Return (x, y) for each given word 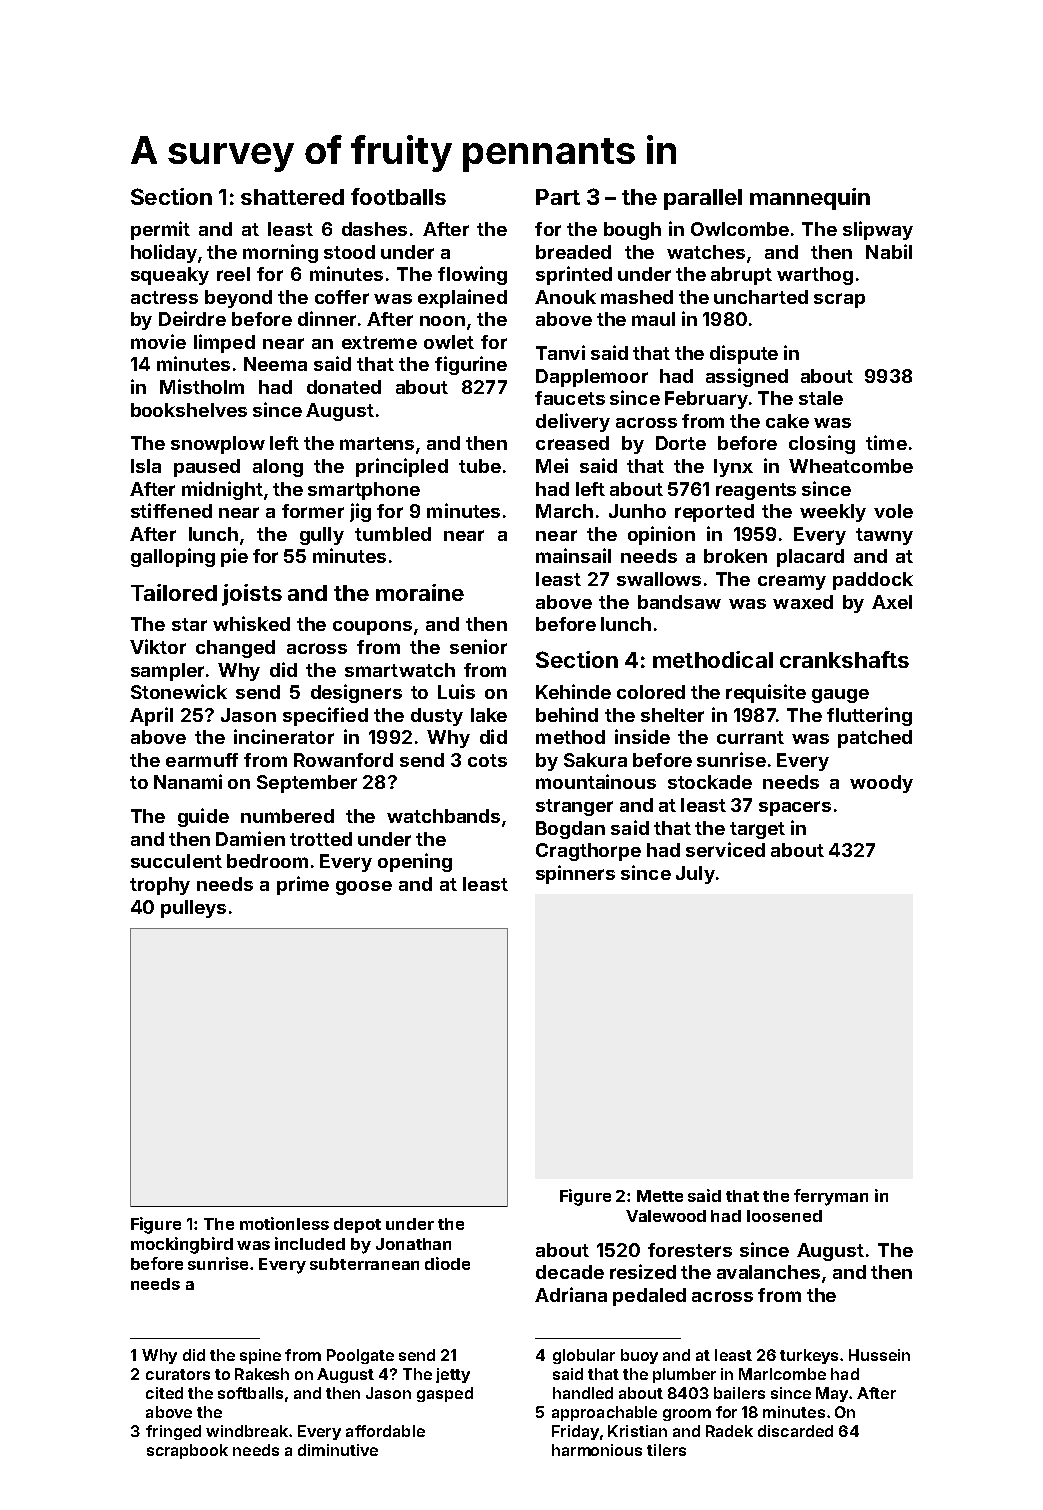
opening (415, 862)
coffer (342, 297)
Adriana (571, 1294)
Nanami (188, 781)
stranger (574, 807)
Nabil (889, 251)
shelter (672, 715)
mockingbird (182, 1245)
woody (881, 784)
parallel (703, 199)
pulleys (193, 909)
